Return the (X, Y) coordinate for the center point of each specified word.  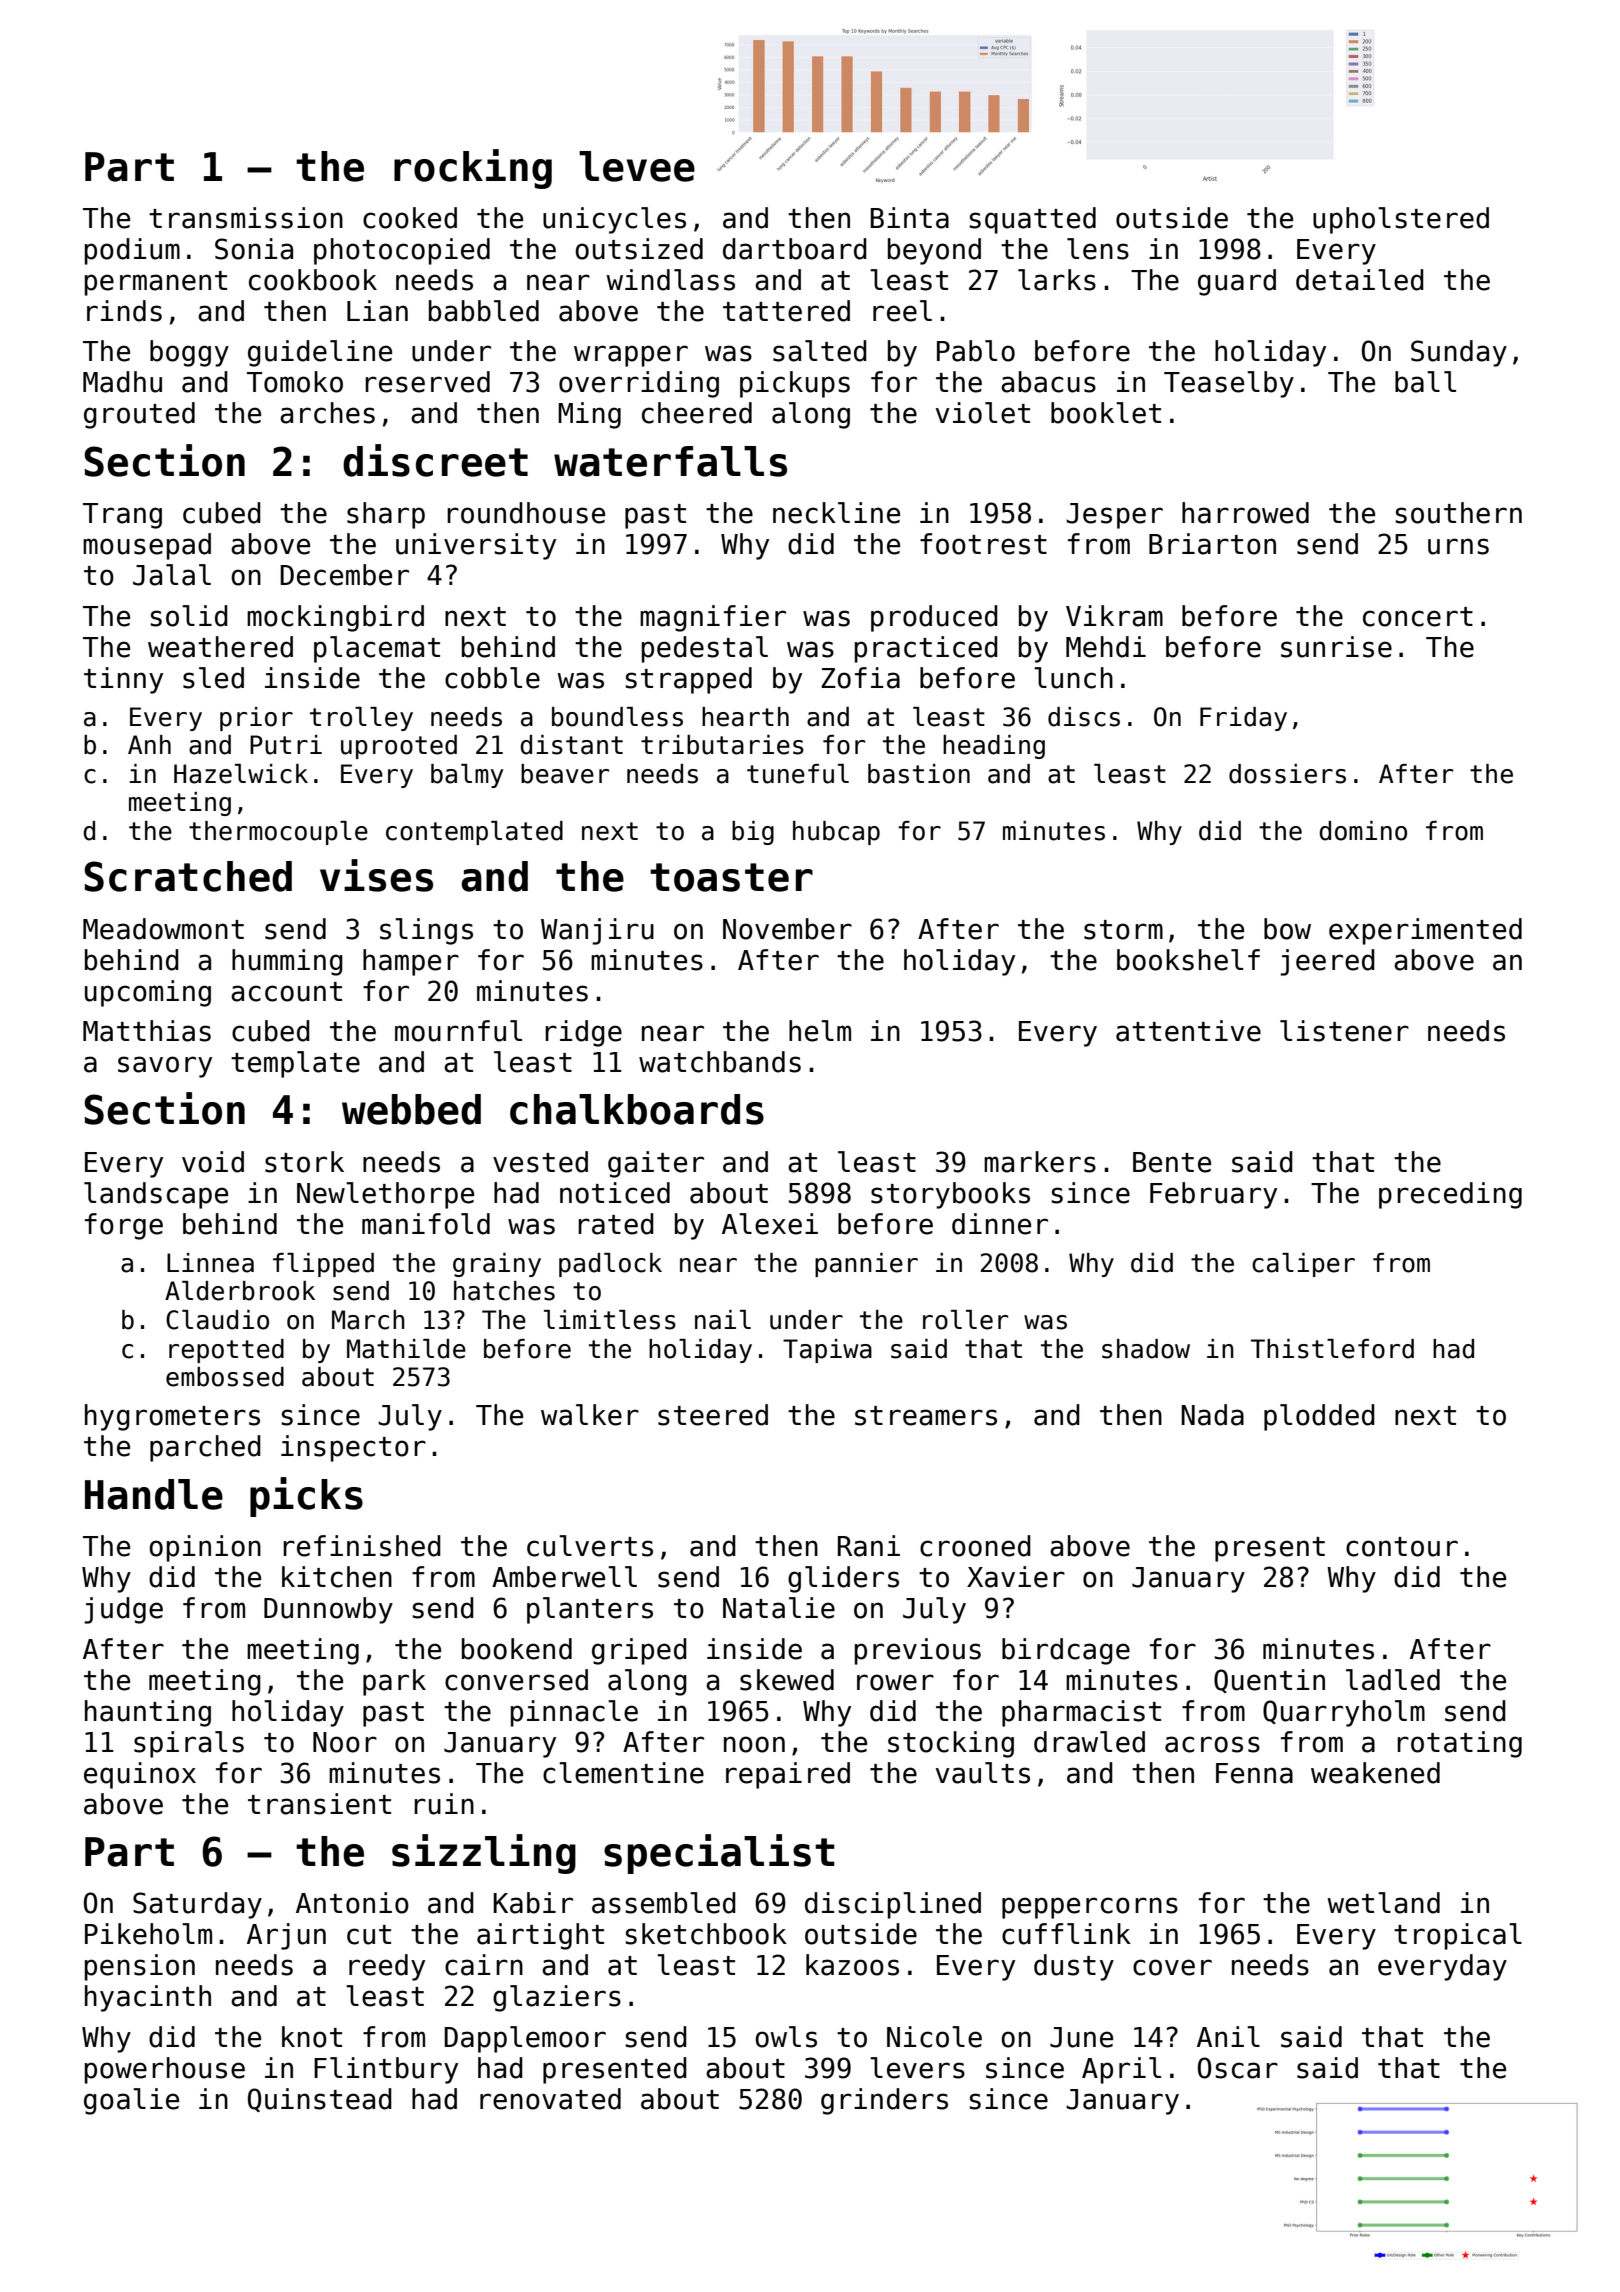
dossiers (1287, 774)
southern (1458, 513)
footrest (983, 544)
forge (124, 1226)
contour (1402, 1547)
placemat (377, 649)
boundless (617, 717)
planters (590, 1610)
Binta (910, 218)
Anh (149, 744)
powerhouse (165, 2070)
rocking (473, 169)
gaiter (656, 1164)
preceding (1450, 1195)
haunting (148, 1713)
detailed (1360, 280)
